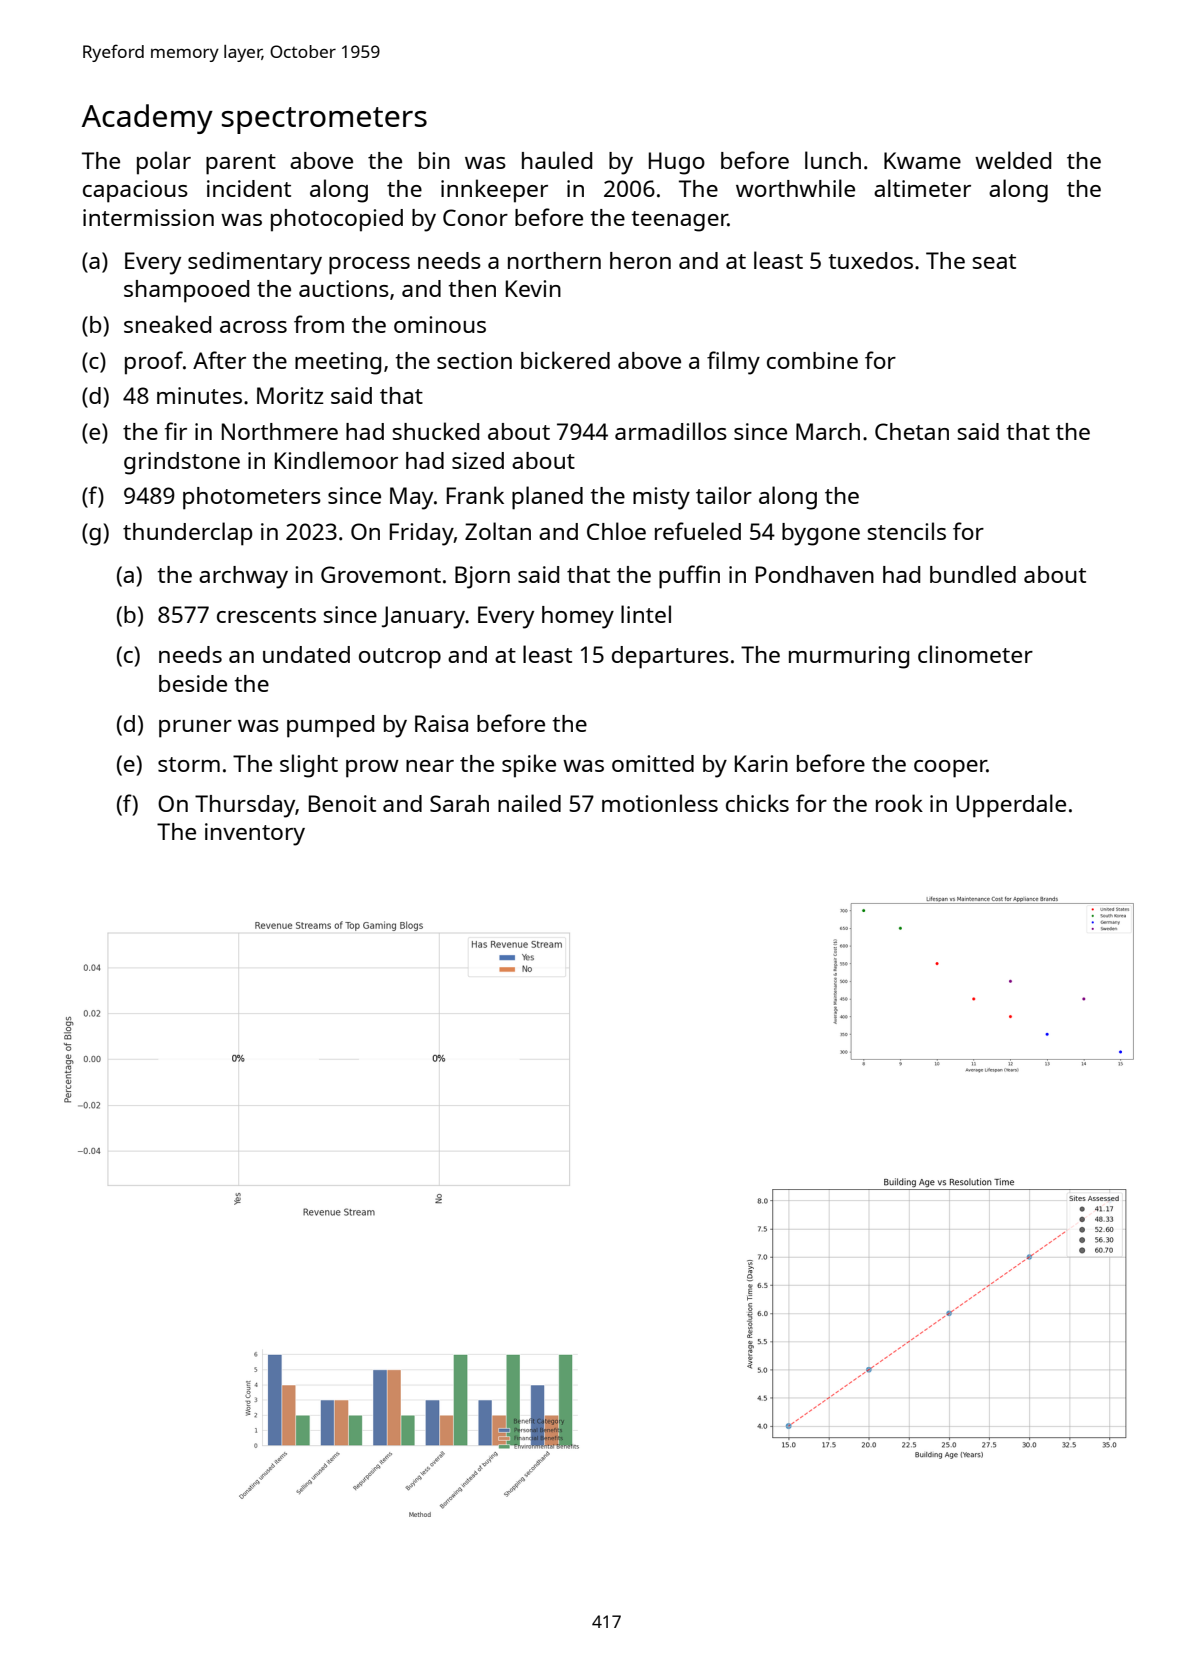  Describe the element at coordinates (195, 729) in the page. I see `pruner` at that location.
